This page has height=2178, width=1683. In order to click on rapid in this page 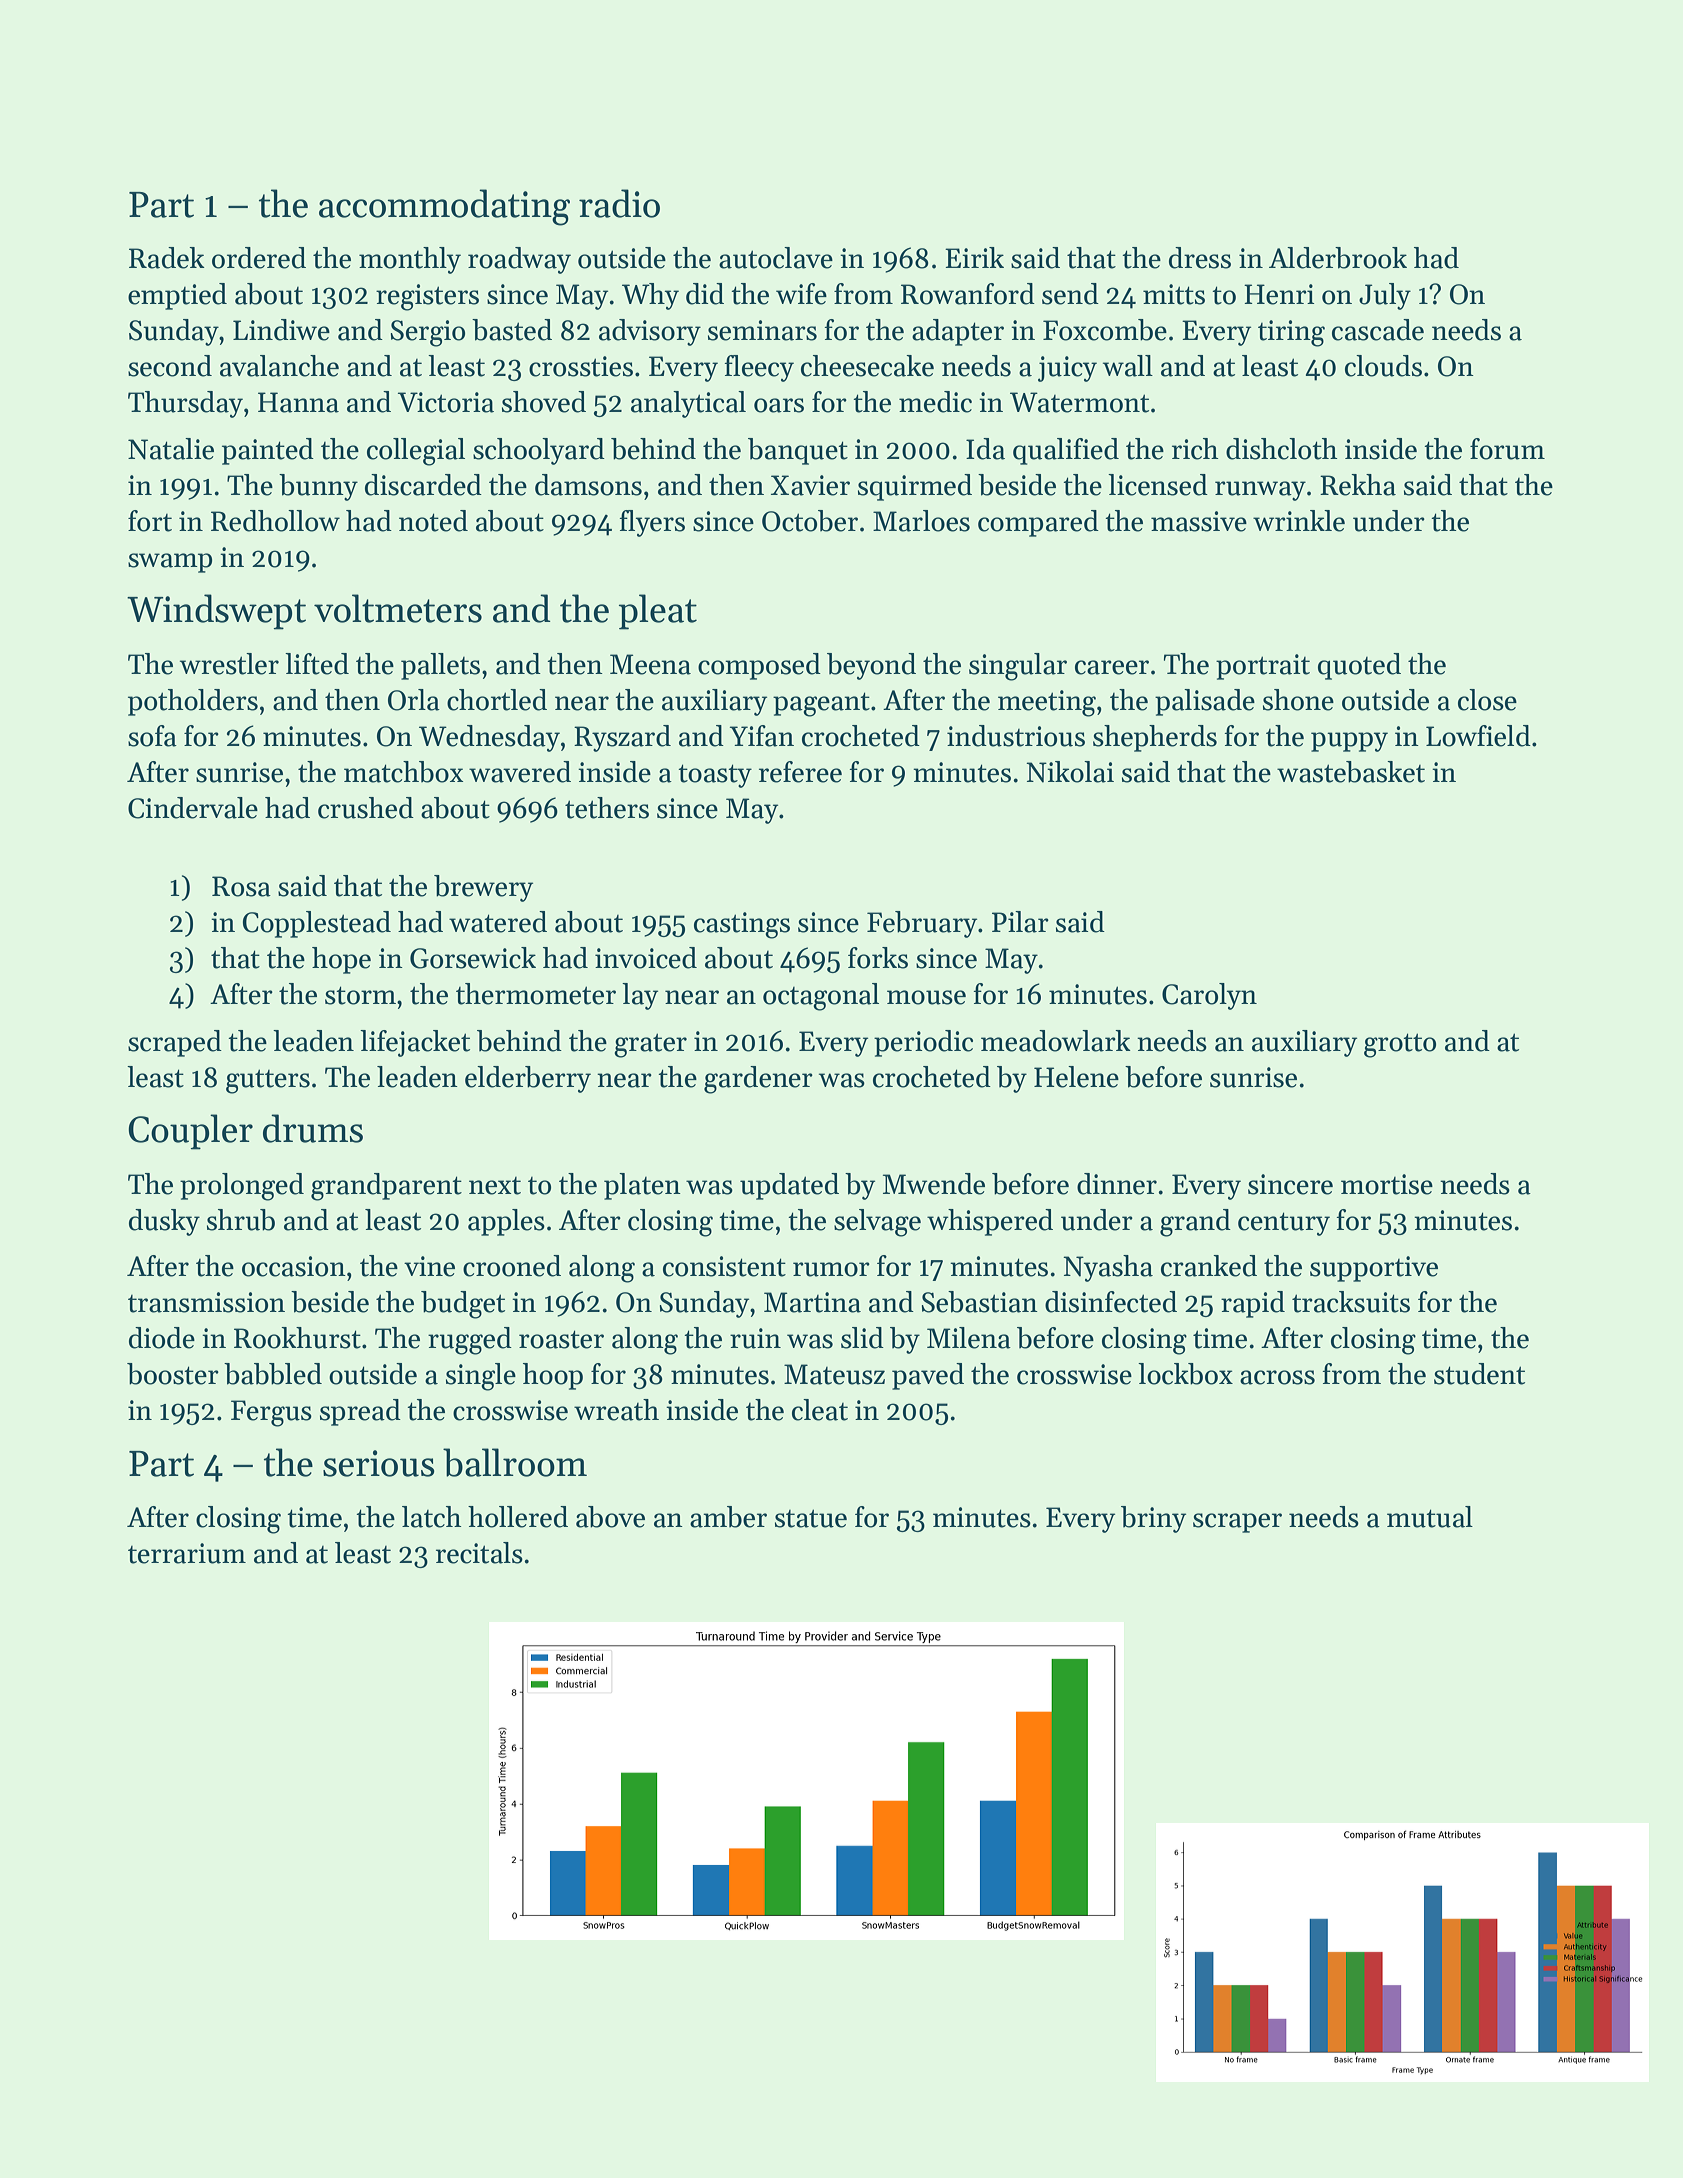, I will do `click(1253, 1304)`.
